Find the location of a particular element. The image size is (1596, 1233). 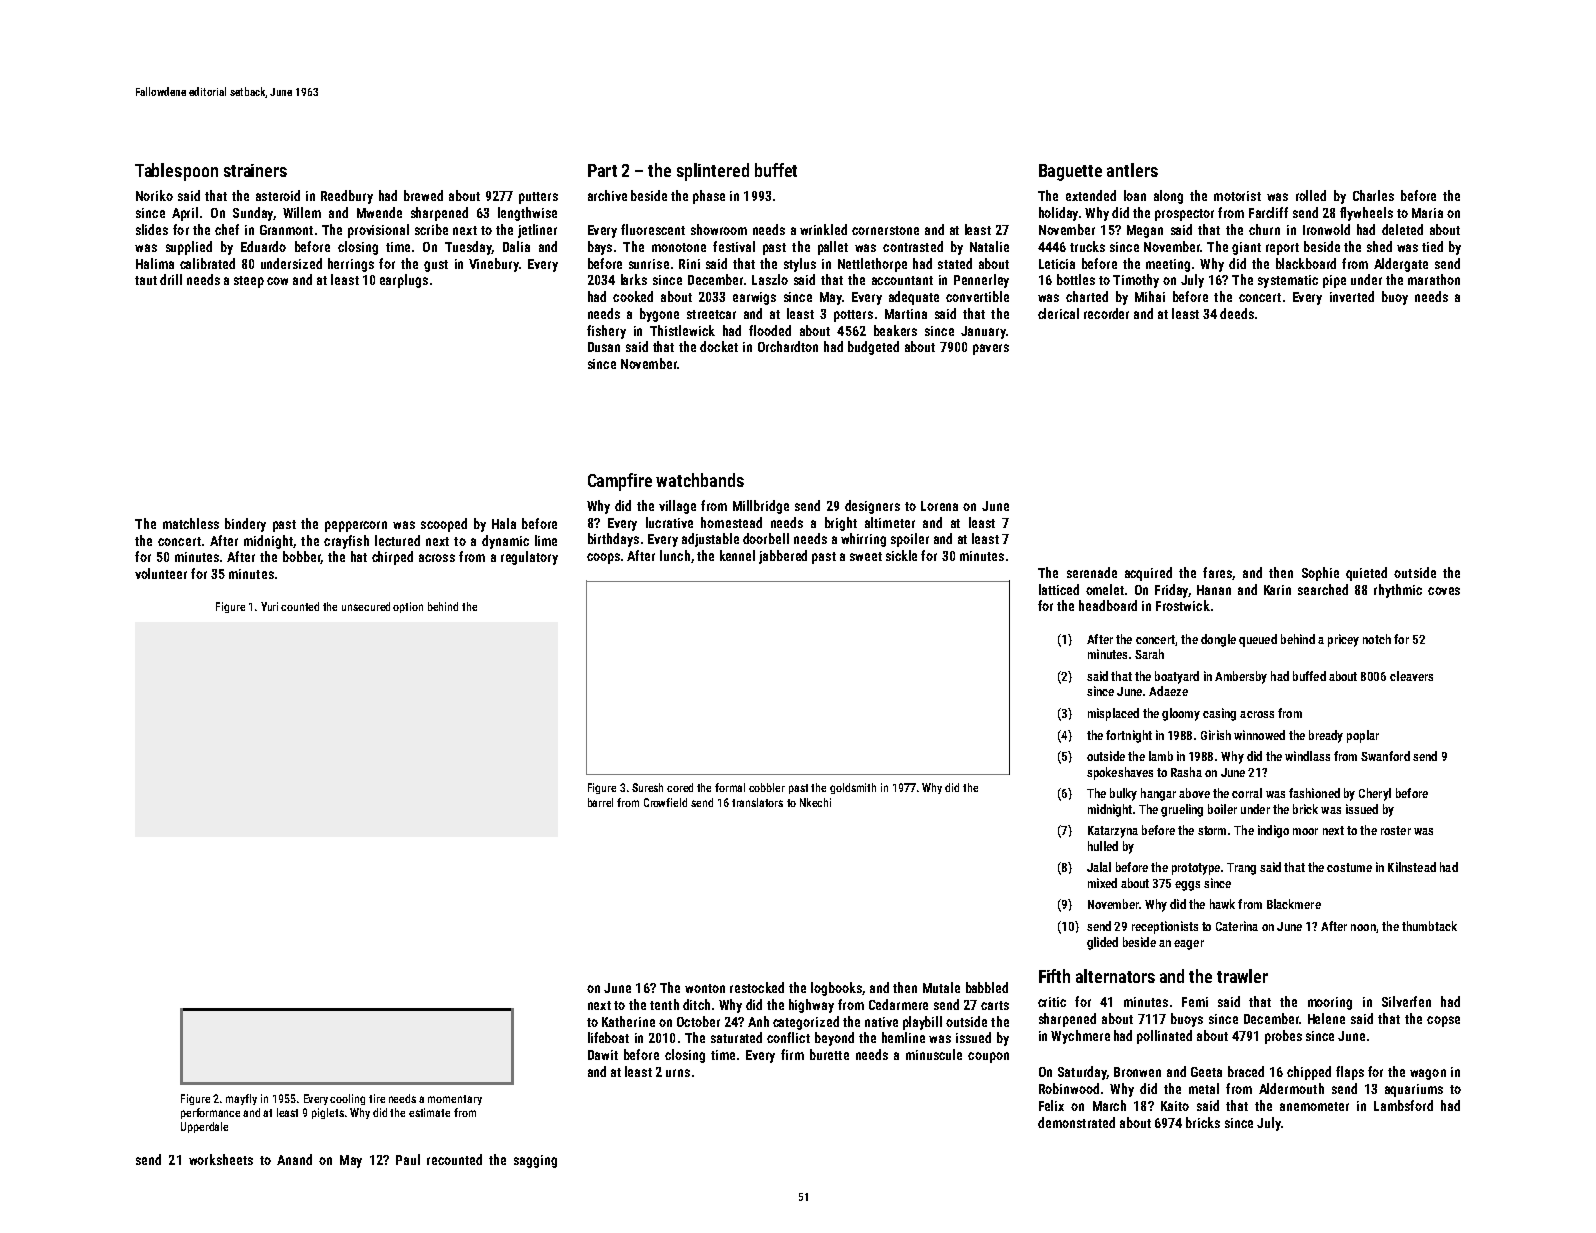

lucrative is located at coordinates (669, 522).
